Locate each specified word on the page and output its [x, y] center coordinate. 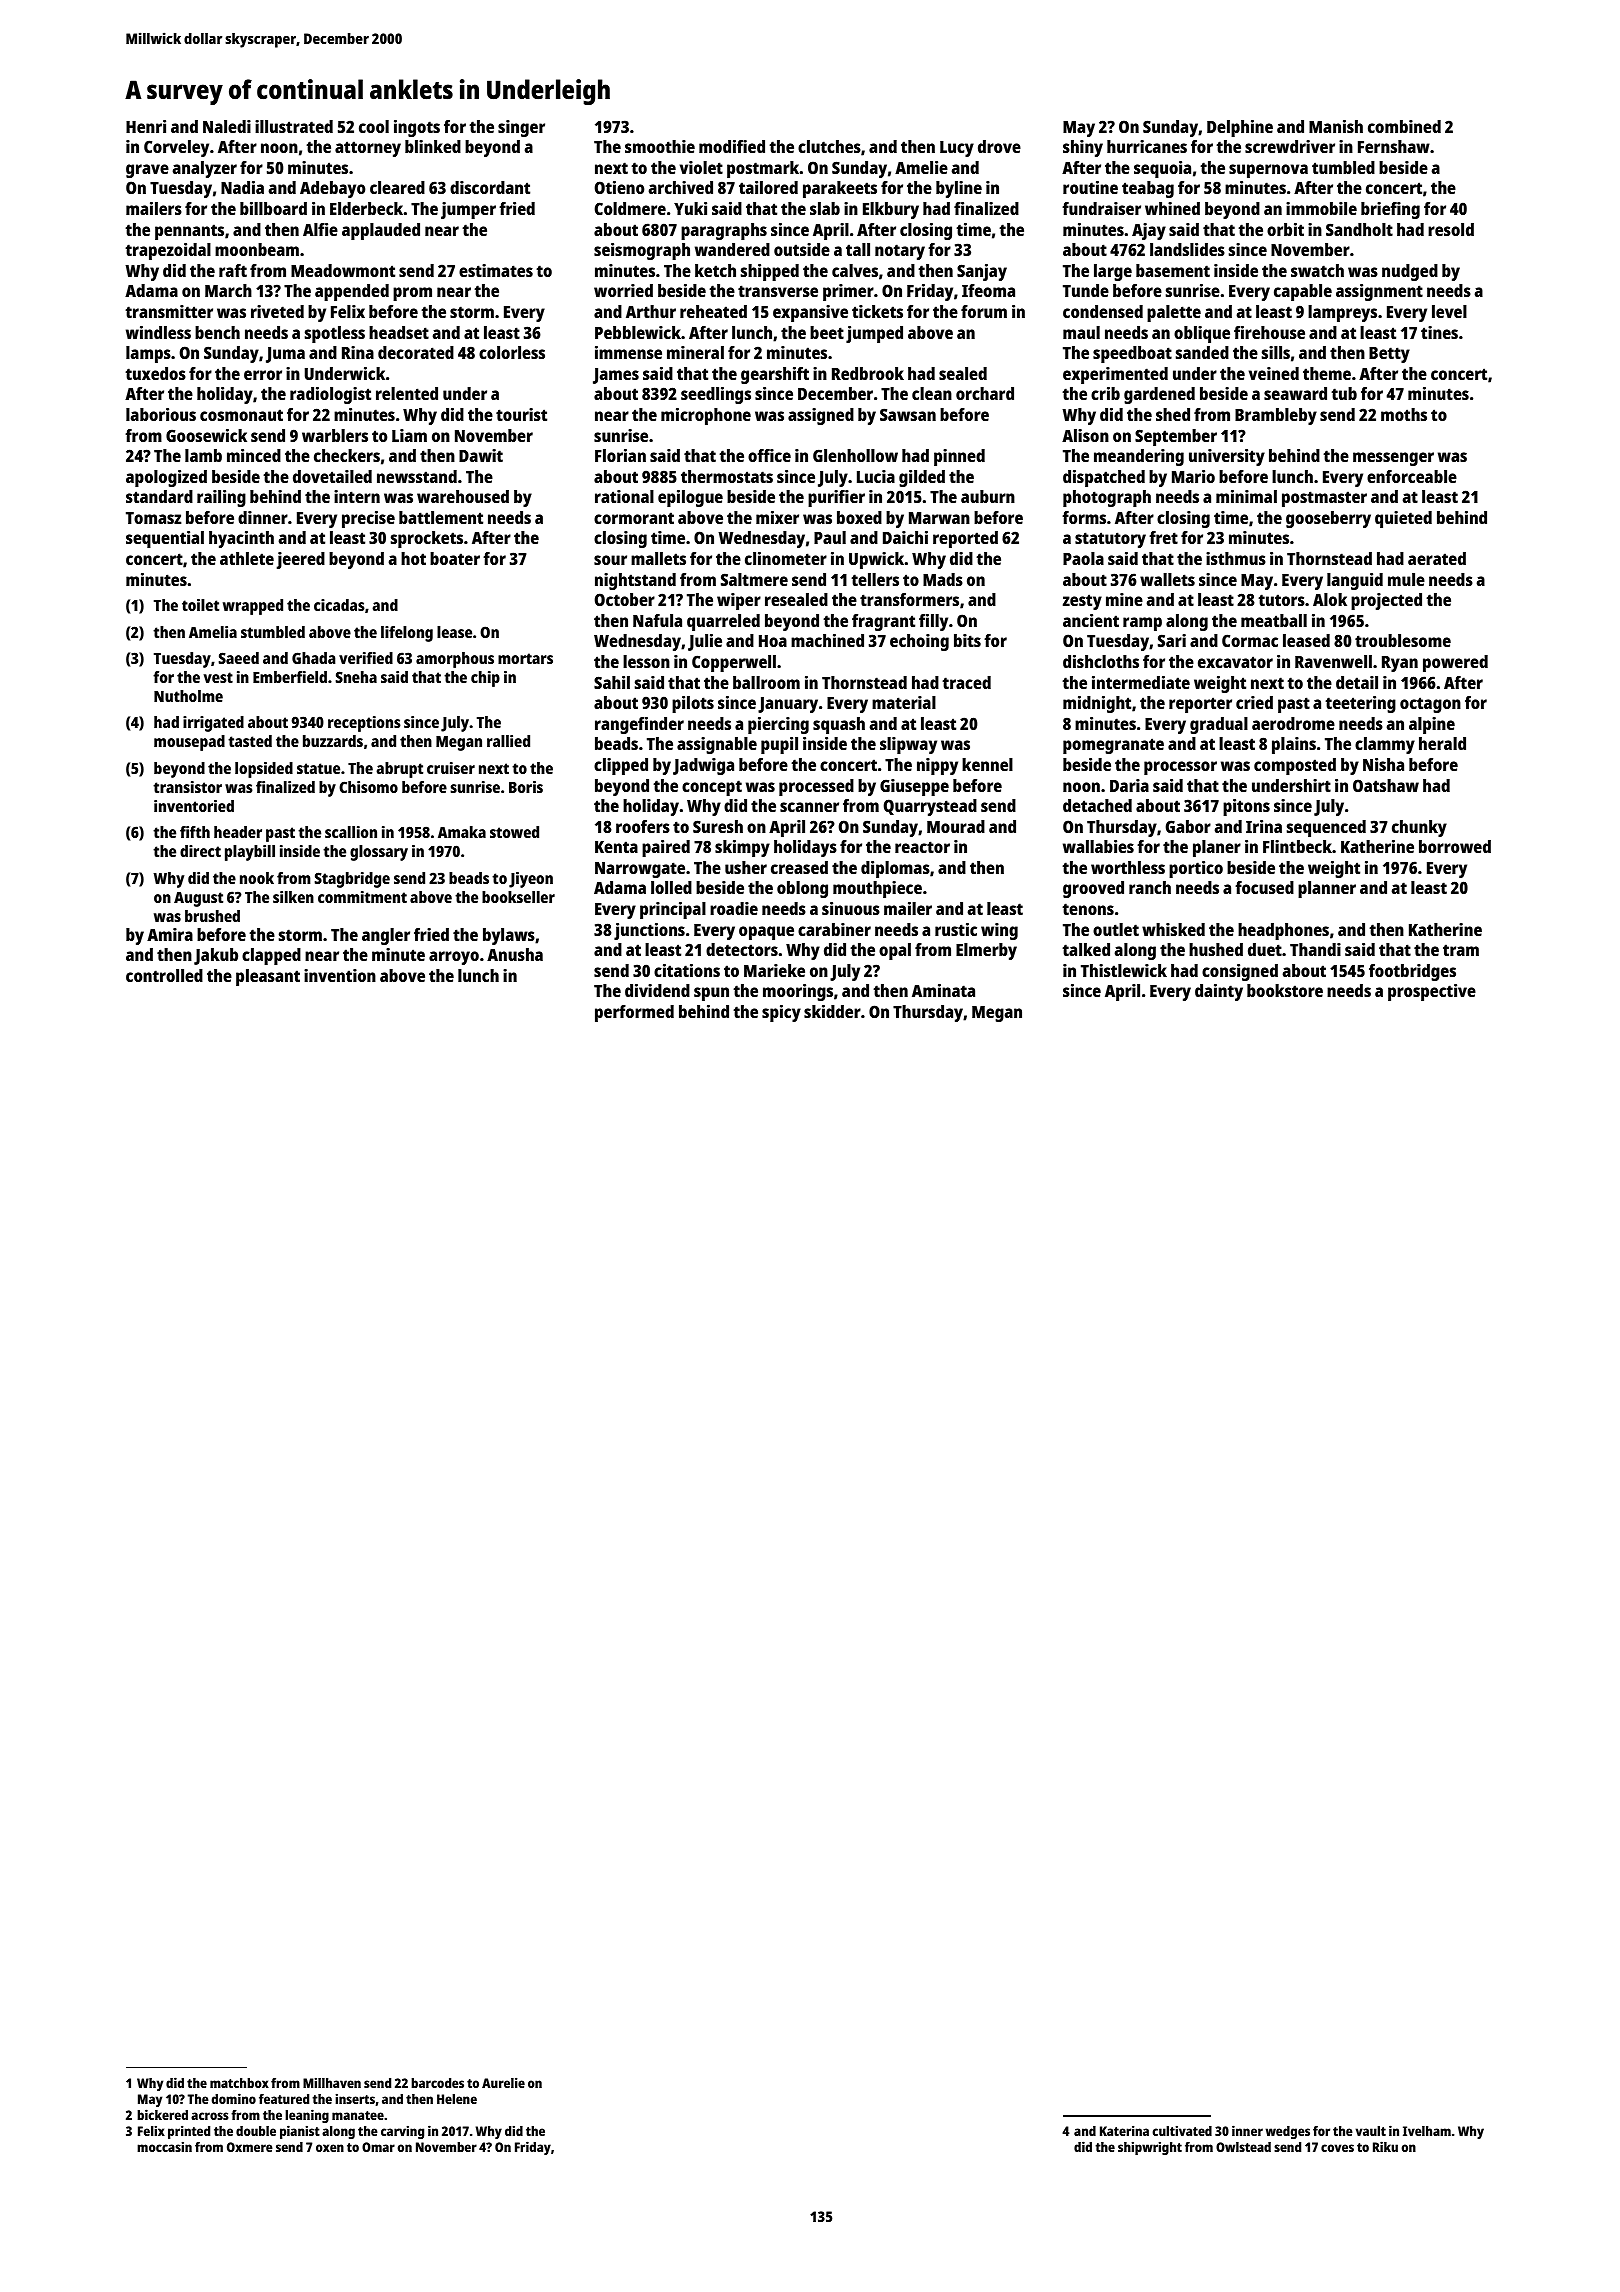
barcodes [437, 2083]
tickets [877, 311]
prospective [1432, 992]
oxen [330, 2148]
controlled [164, 975]
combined [1404, 126]
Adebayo [332, 189]
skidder [832, 1011]
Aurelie [503, 2083]
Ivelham [1427, 2131]
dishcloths [1101, 661]
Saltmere [754, 579]
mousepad [189, 743]
